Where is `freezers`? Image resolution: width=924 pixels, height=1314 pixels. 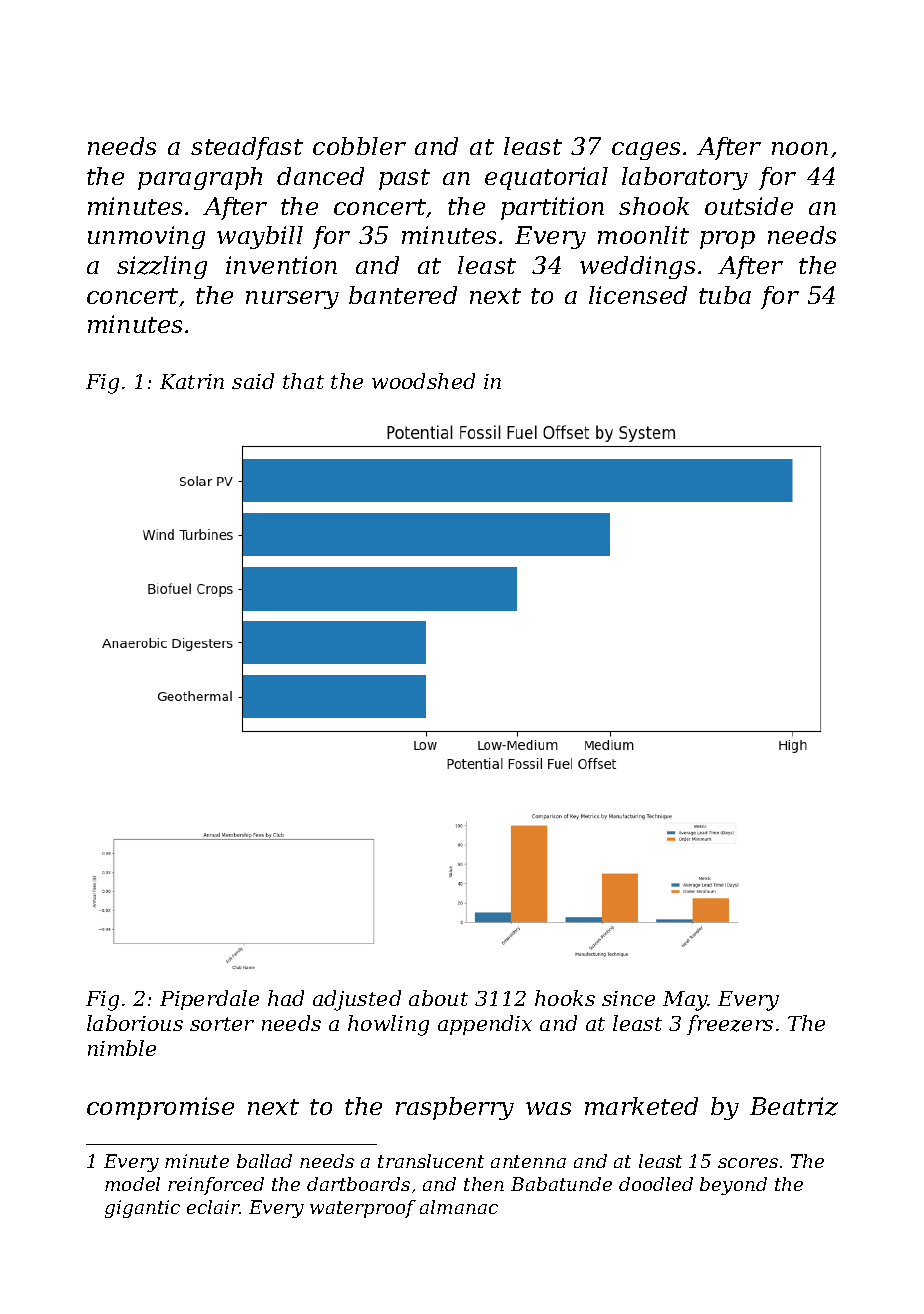
freezers is located at coordinates (730, 1025).
